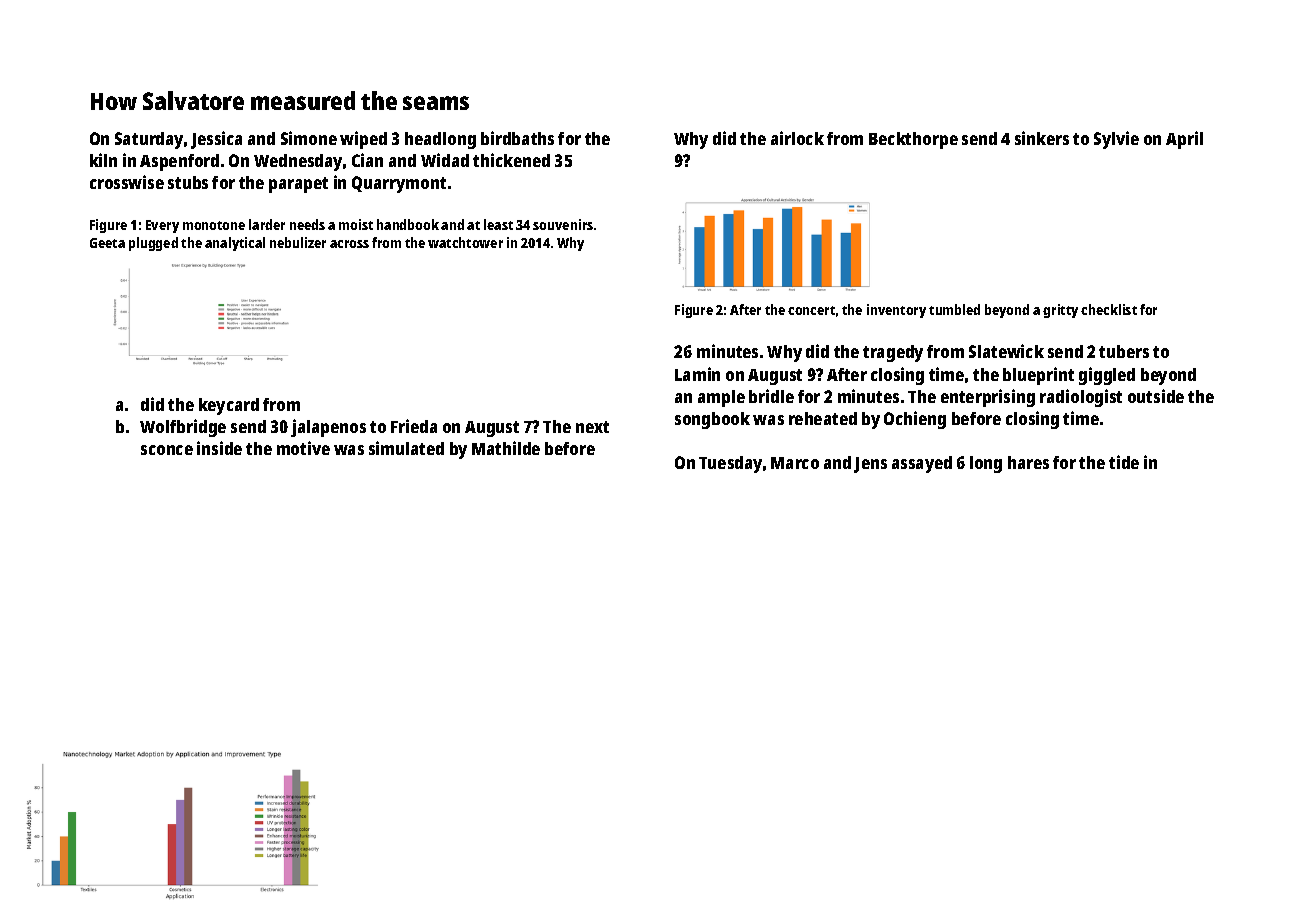 The height and width of the document is (924, 1308). Describe the element at coordinates (517, 138) in the document. I see `birdbaths` at that location.
